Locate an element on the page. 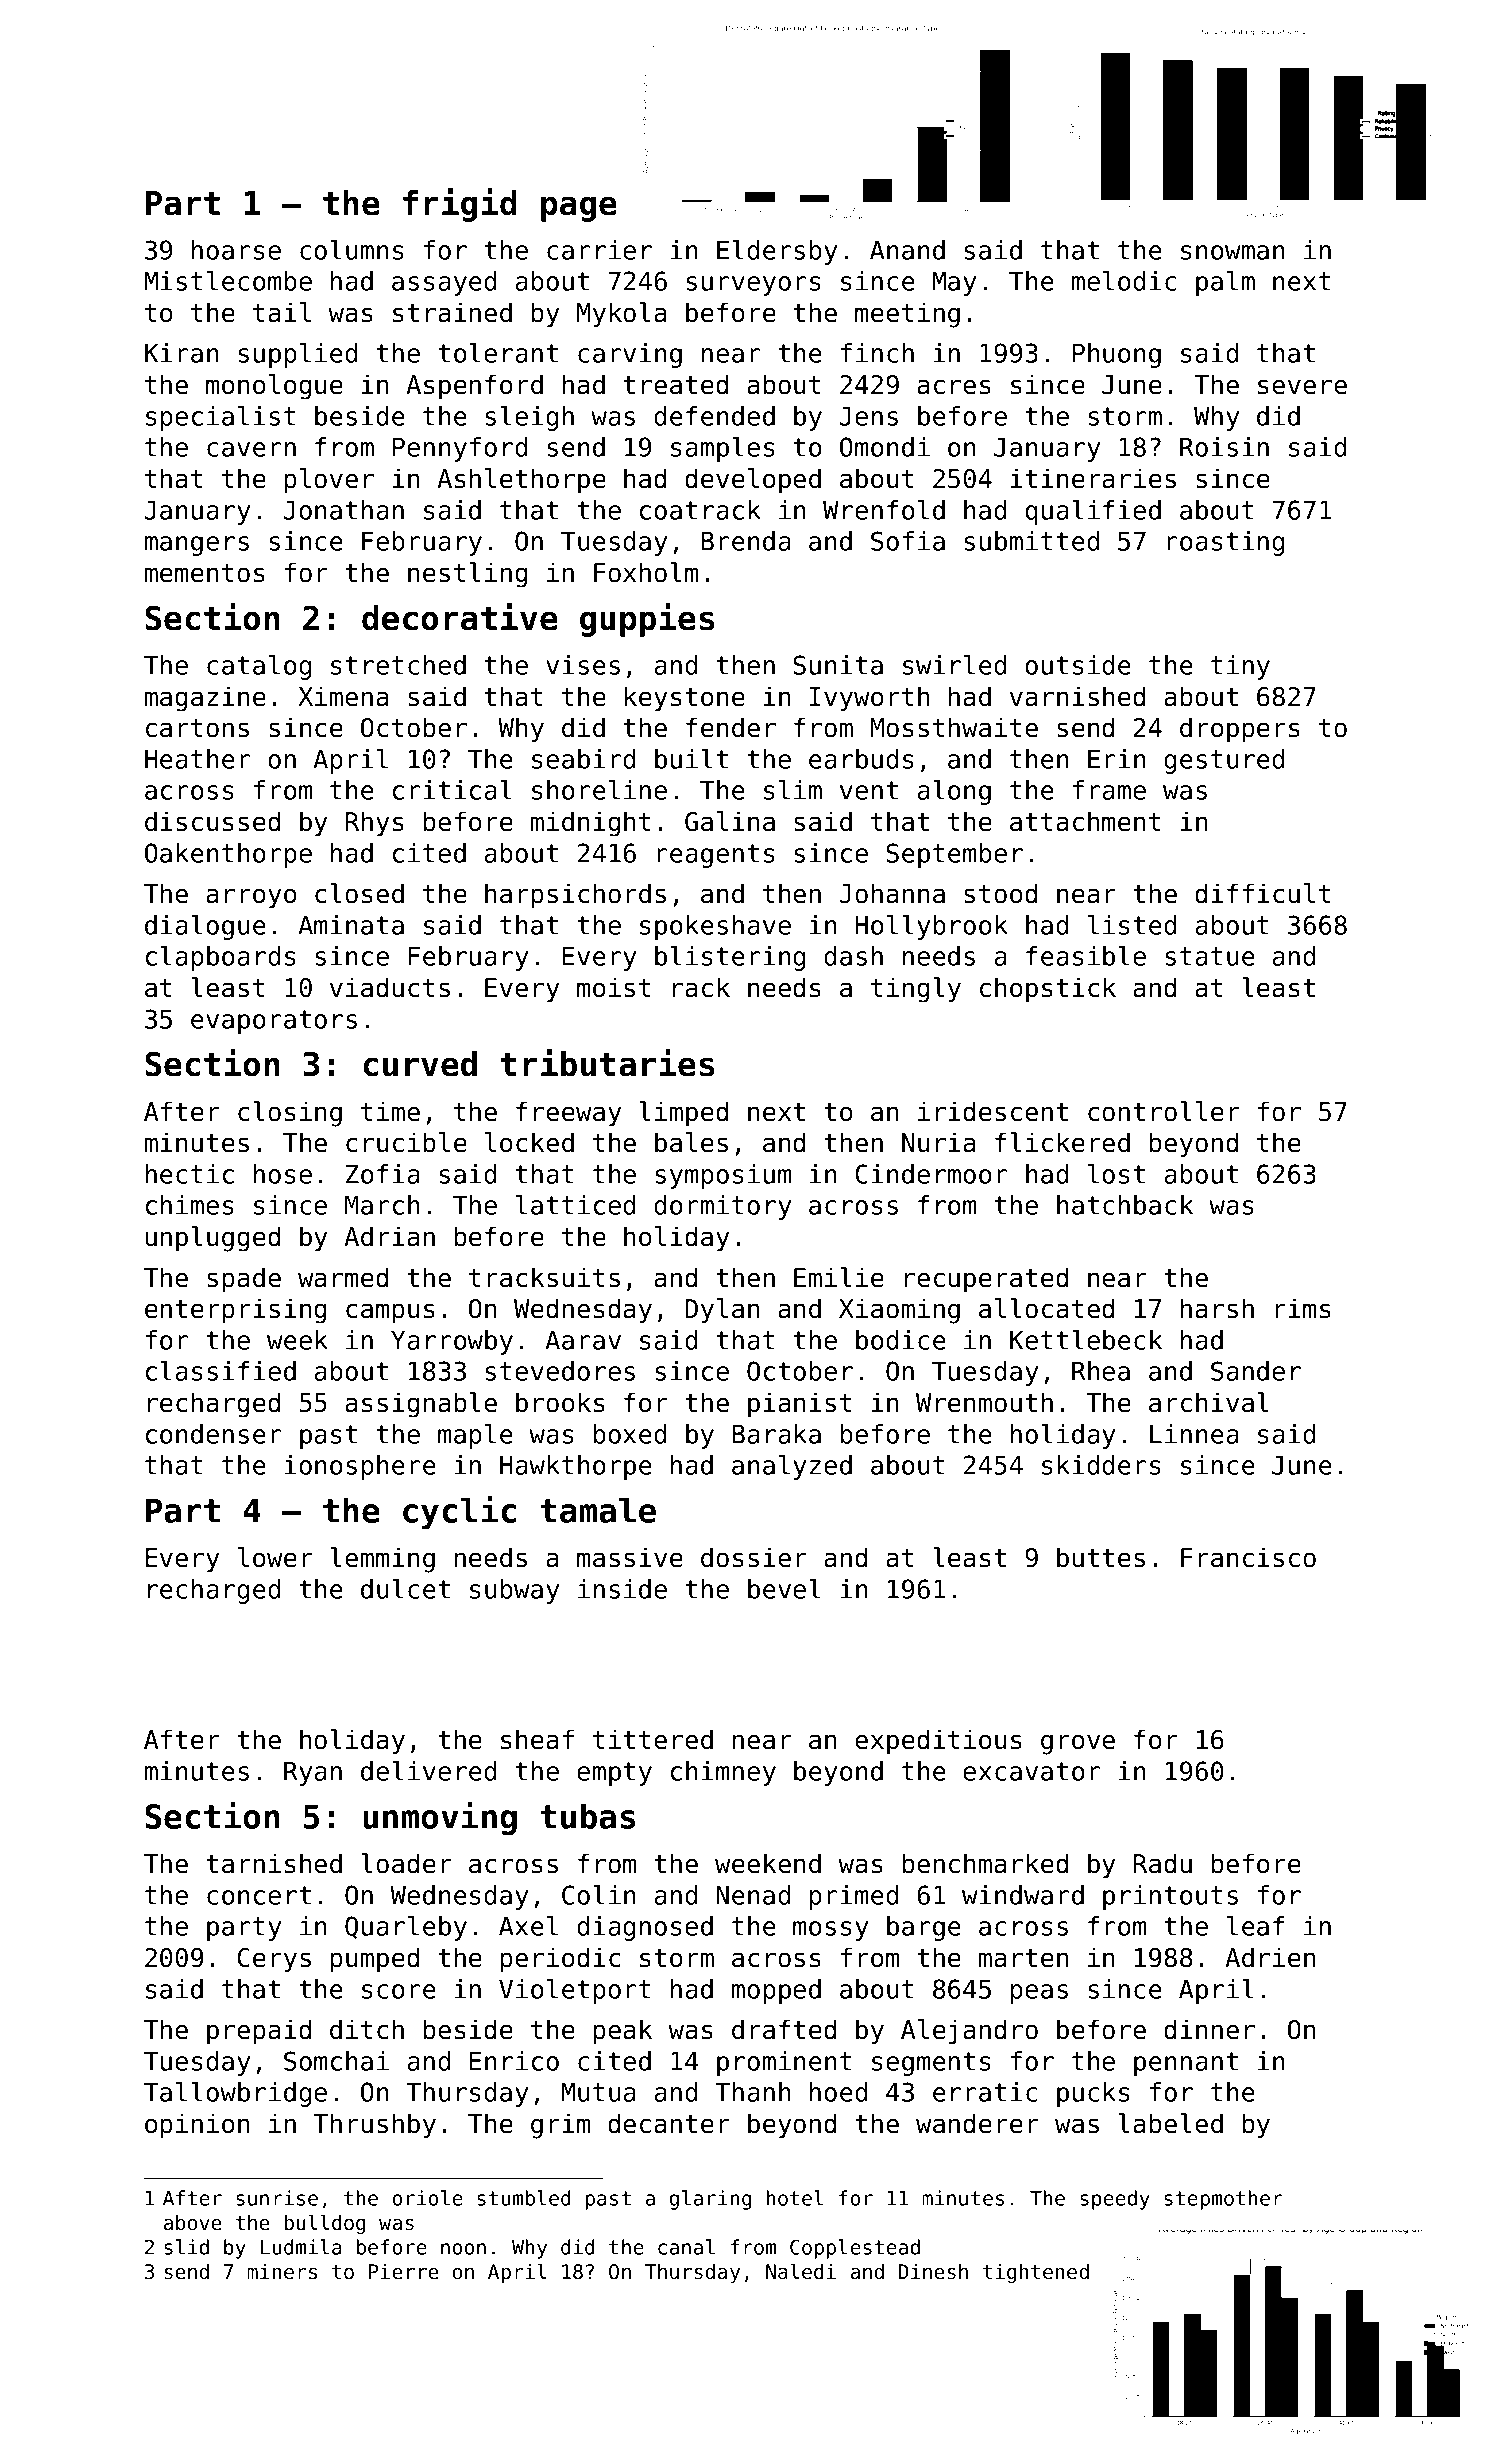  Kiran is located at coordinates (181, 353).
